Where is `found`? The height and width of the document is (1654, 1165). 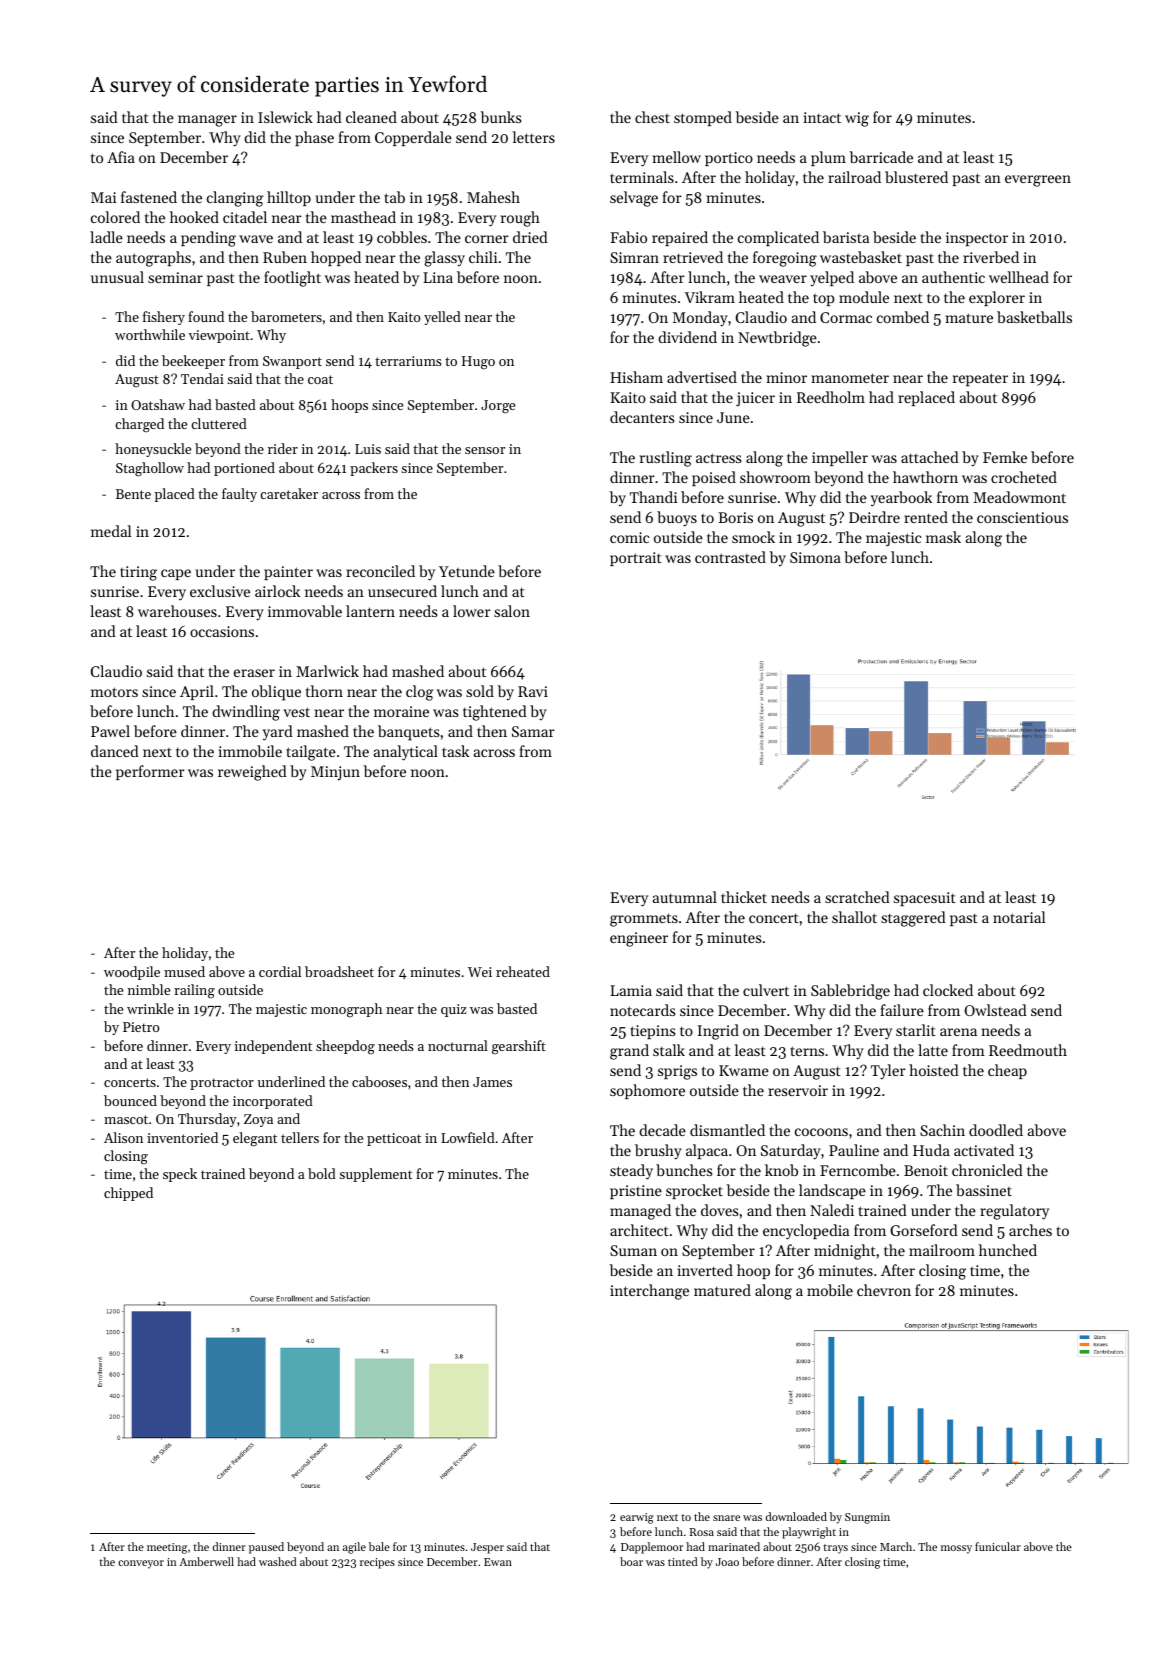 found is located at coordinates (206, 316).
